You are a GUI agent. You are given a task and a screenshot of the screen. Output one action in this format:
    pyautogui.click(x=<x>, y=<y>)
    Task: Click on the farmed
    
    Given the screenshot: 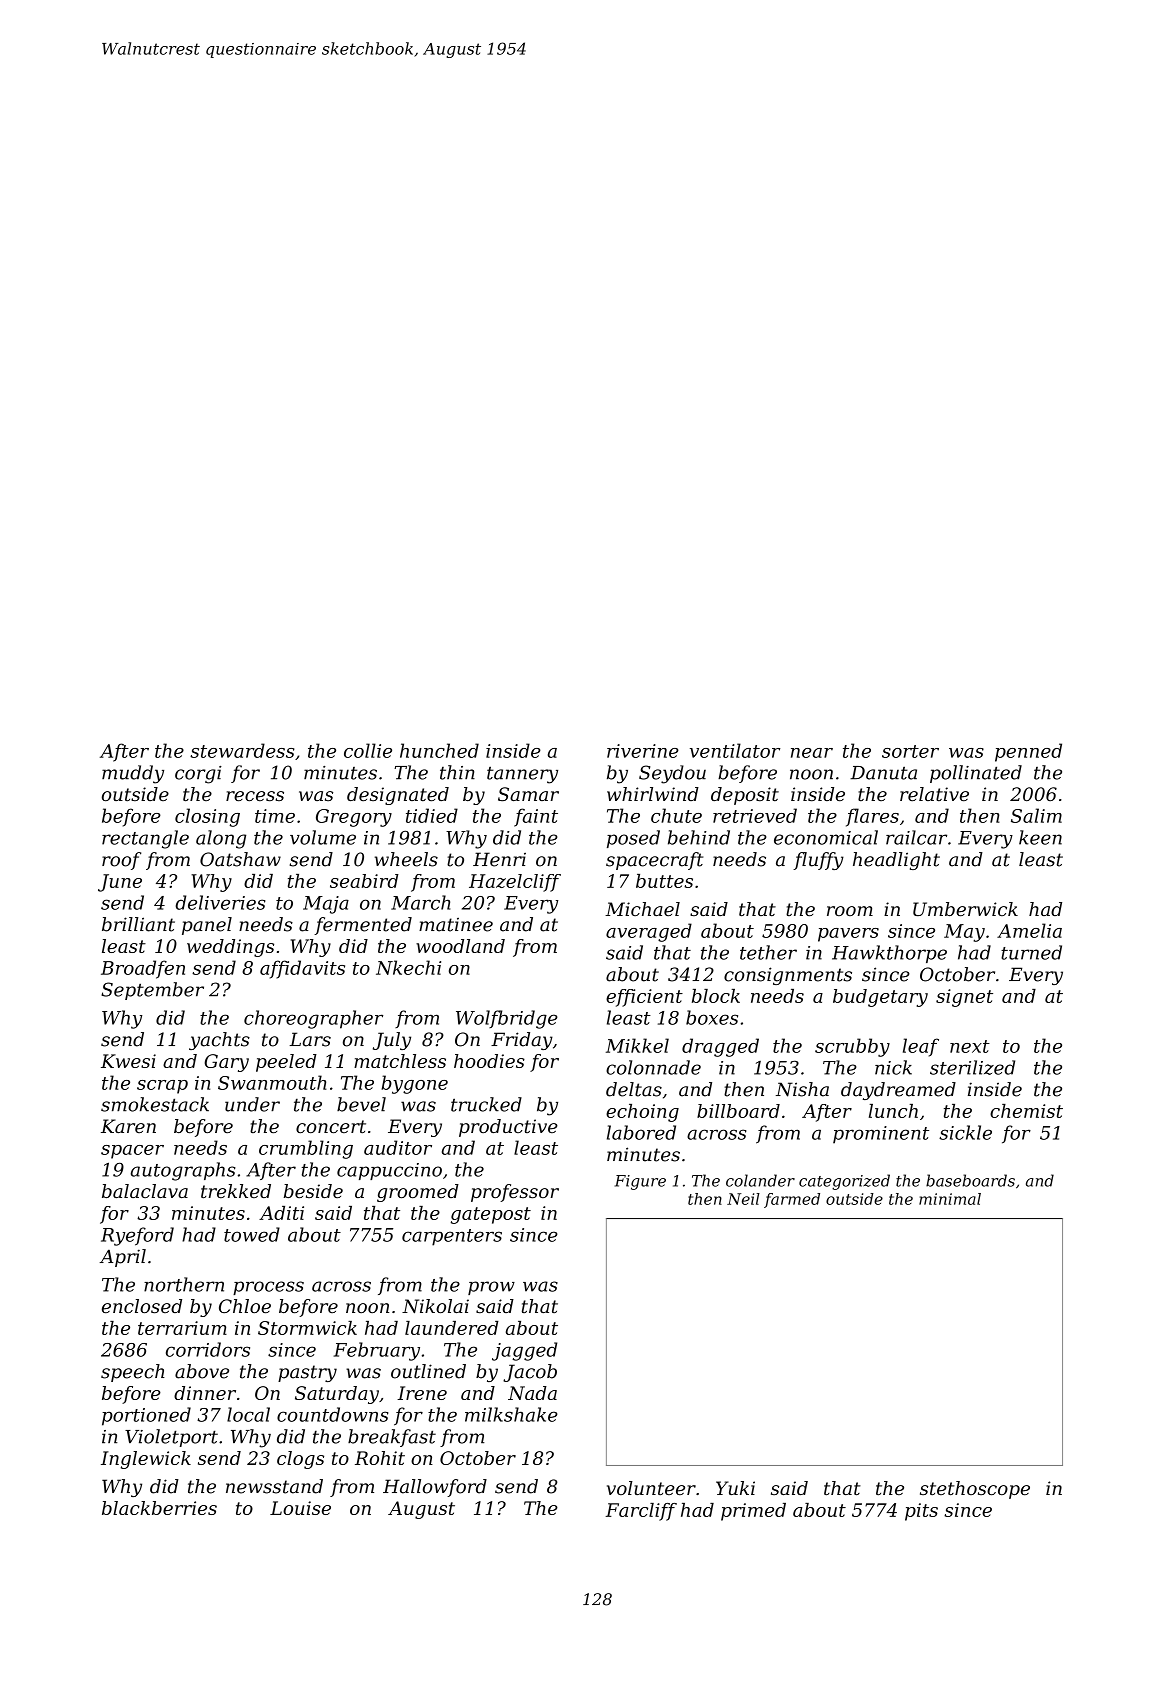 What is the action you would take?
    pyautogui.click(x=792, y=1200)
